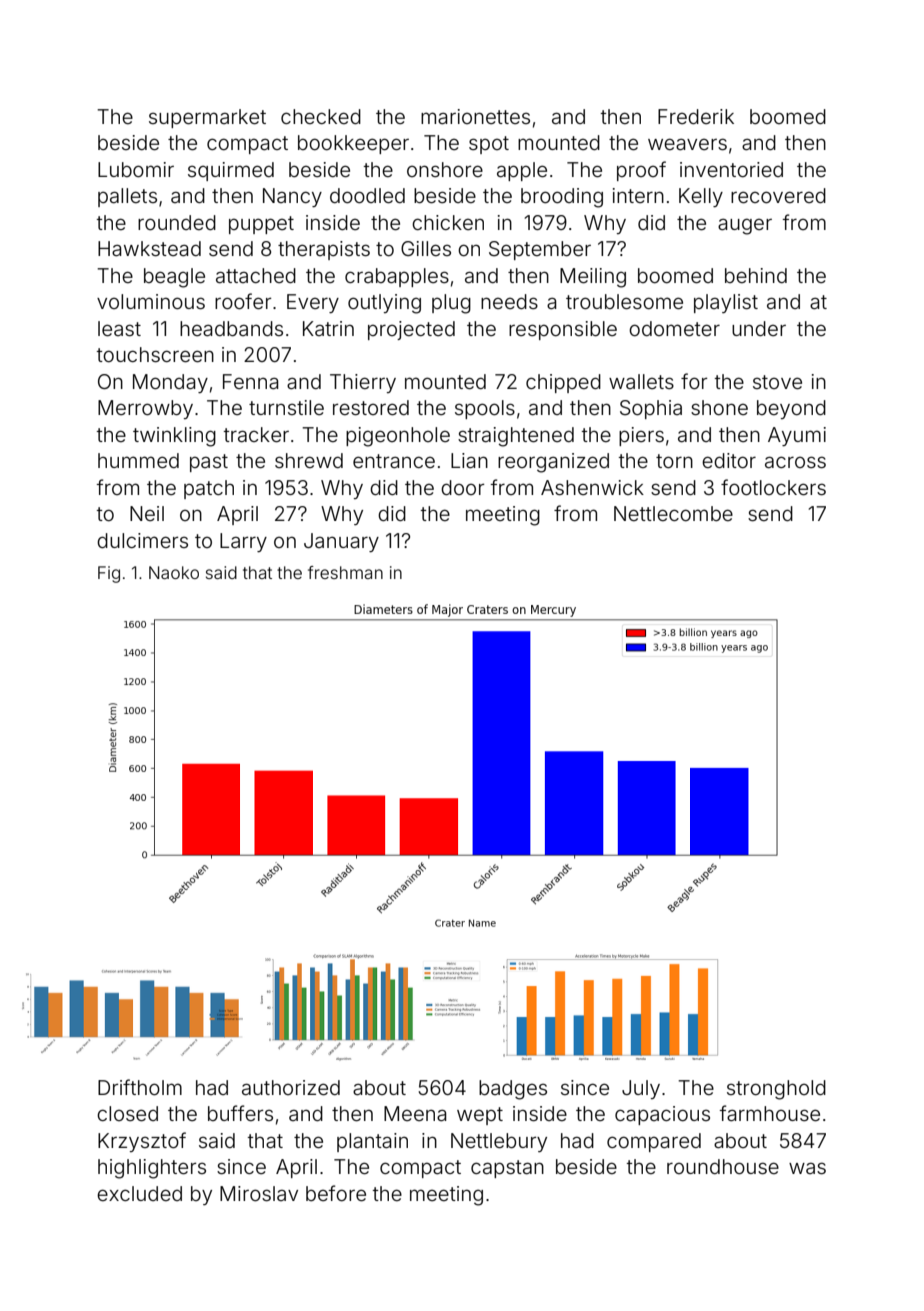 The width and height of the image is (924, 1311). What do you see at coordinates (773, 487) in the image?
I see `footlockers` at bounding box center [773, 487].
